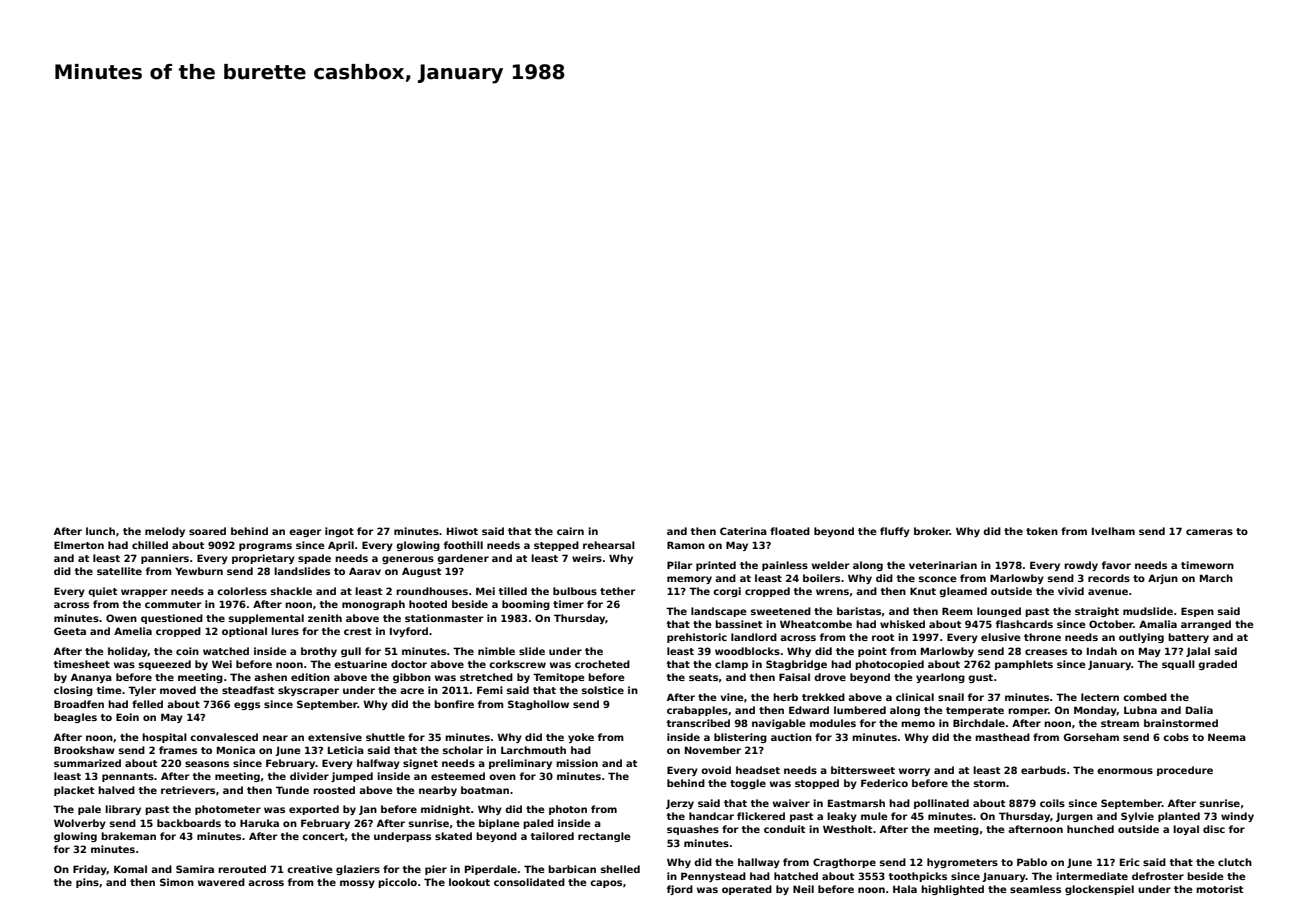  What do you see at coordinates (932, 531) in the image?
I see `broker` at bounding box center [932, 531].
